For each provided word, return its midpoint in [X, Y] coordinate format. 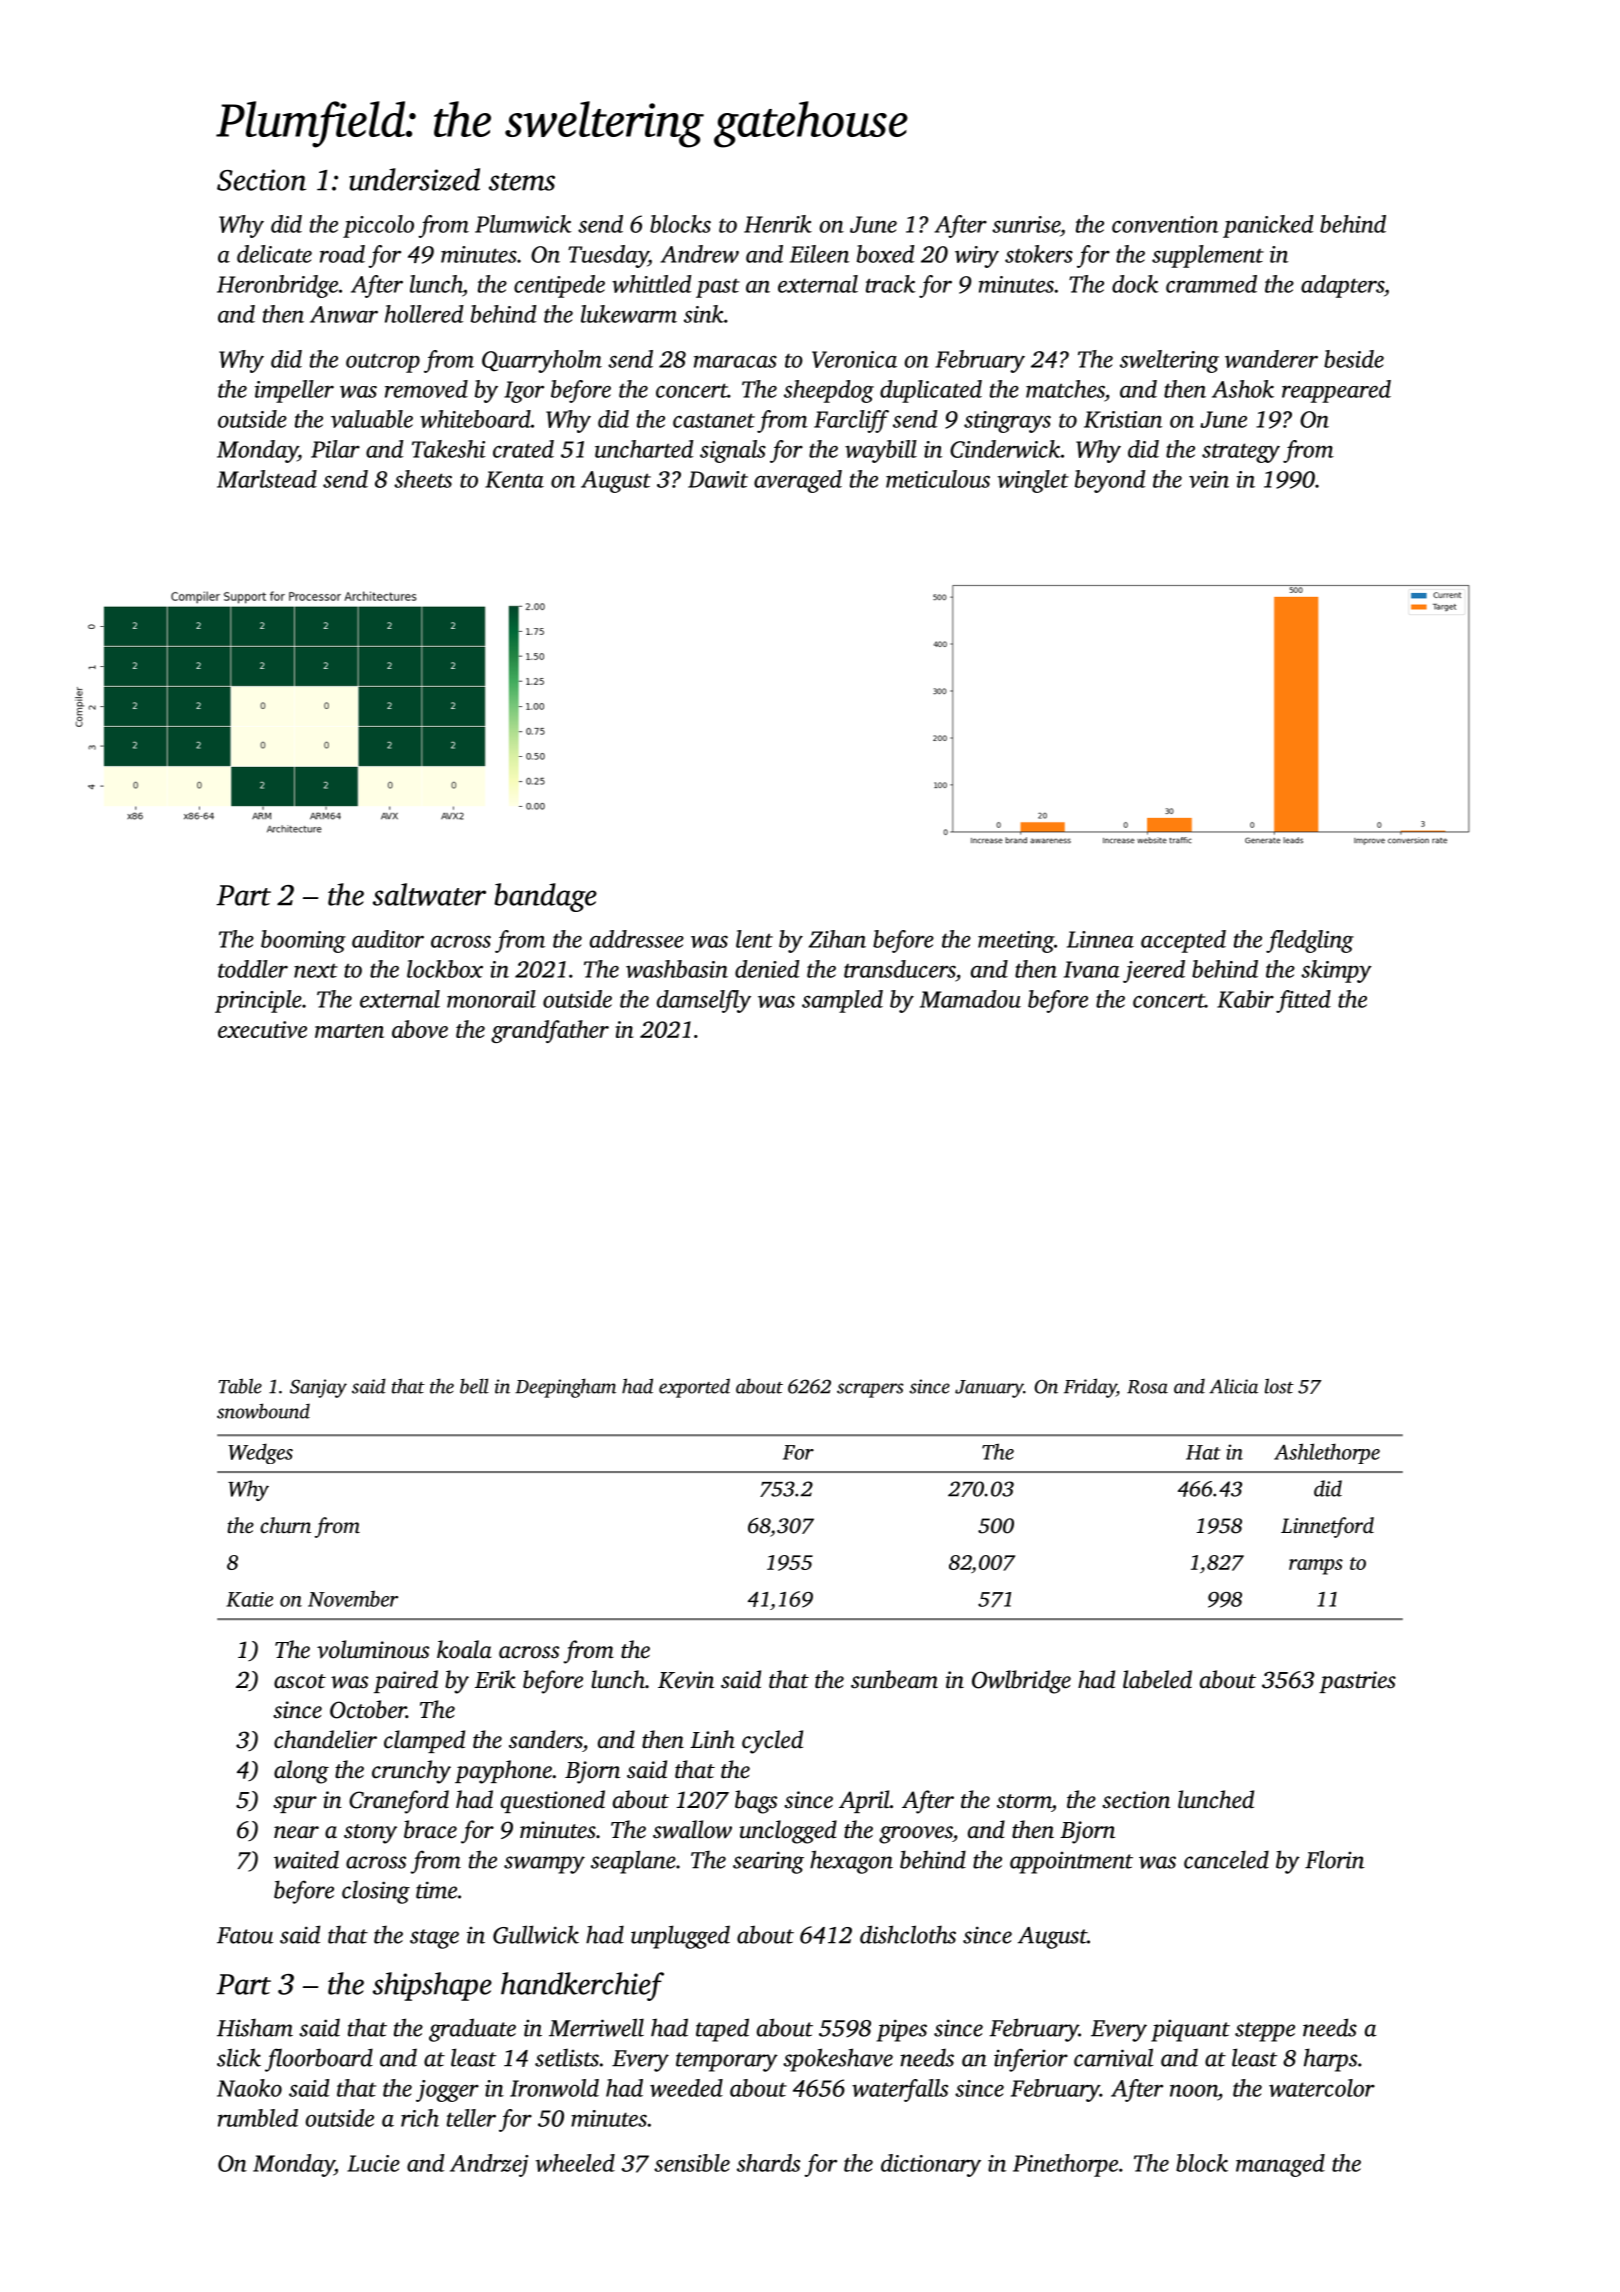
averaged [798, 481]
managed [1280, 2165]
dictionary [931, 2165]
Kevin [686, 1680]
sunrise [1026, 224]
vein [1209, 479]
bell [474, 1386]
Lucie [373, 2163]
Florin [1334, 1859]
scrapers [870, 1390]
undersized [414, 179]
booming [303, 941]
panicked [1268, 226]
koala [464, 1649]
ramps [1316, 1567]
